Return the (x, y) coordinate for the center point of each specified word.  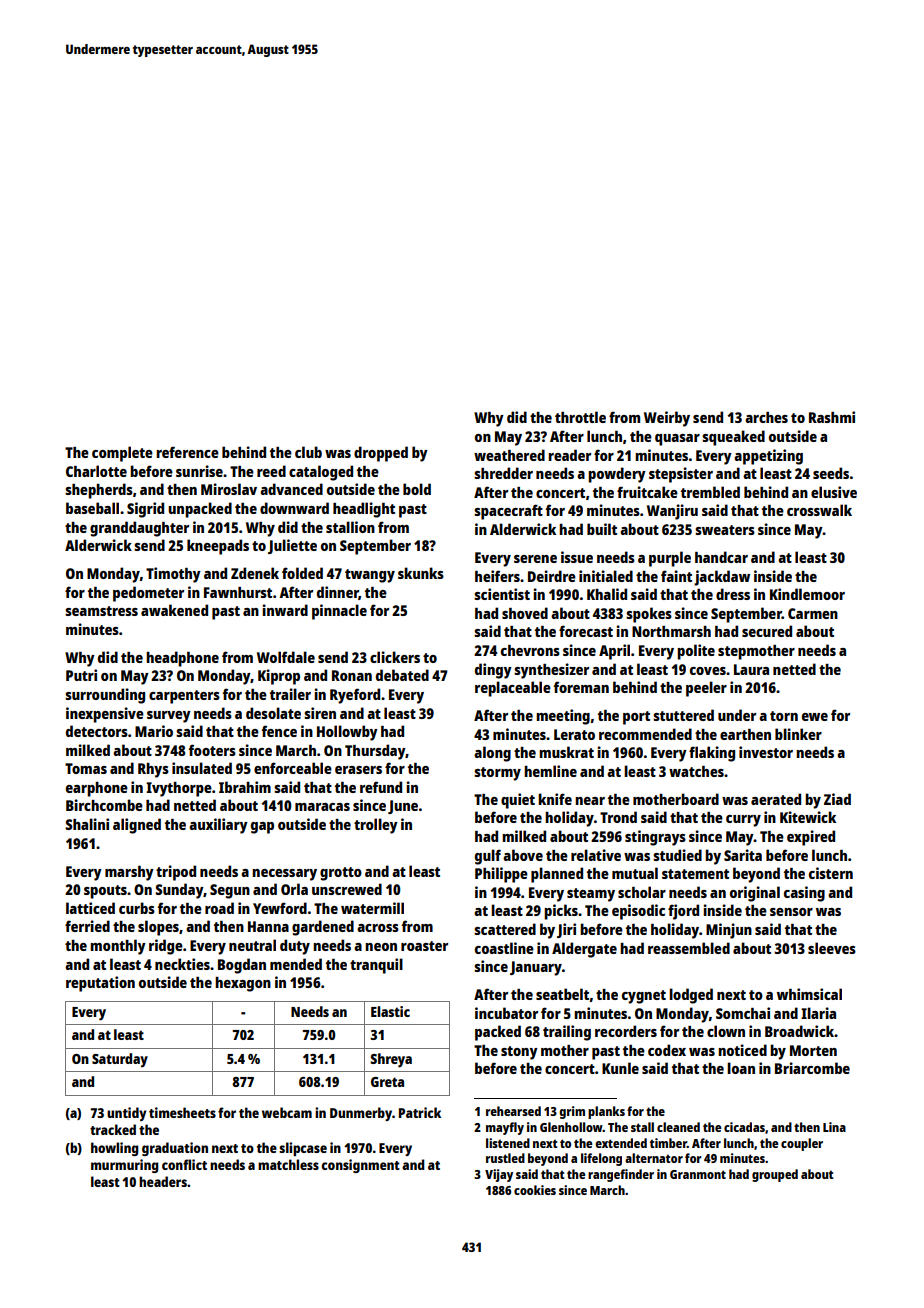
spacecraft (508, 512)
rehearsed (513, 1111)
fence (279, 731)
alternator (654, 1158)
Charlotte (96, 471)
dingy (493, 671)
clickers (395, 657)
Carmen (813, 613)
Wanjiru (672, 512)
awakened (174, 610)
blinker (798, 734)
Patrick (420, 1112)
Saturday (120, 1060)
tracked (113, 1129)
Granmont (698, 1174)
